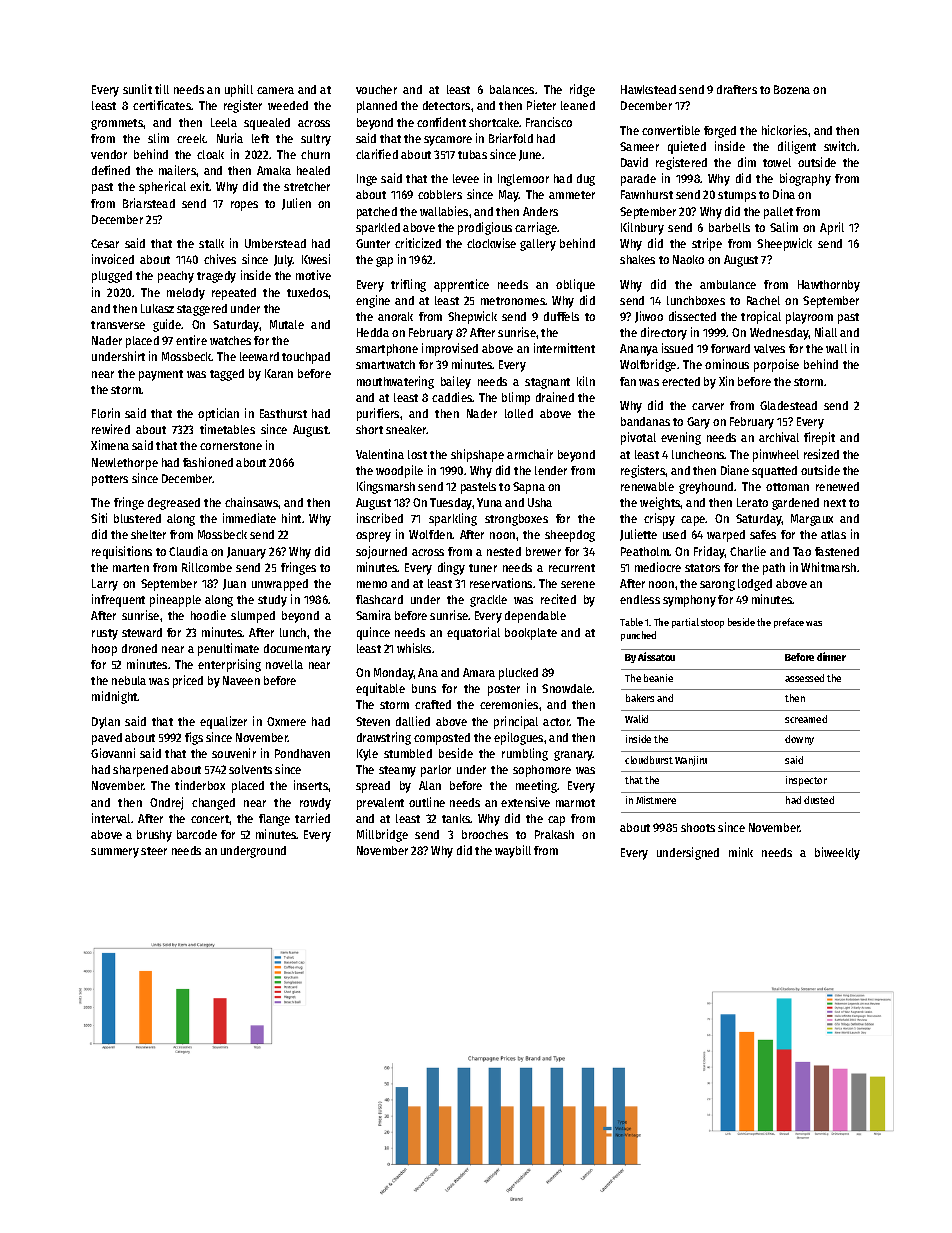 This screenshot has height=1233, width=952. What do you see at coordinates (549, 122) in the screenshot?
I see `Francisco` at bounding box center [549, 122].
